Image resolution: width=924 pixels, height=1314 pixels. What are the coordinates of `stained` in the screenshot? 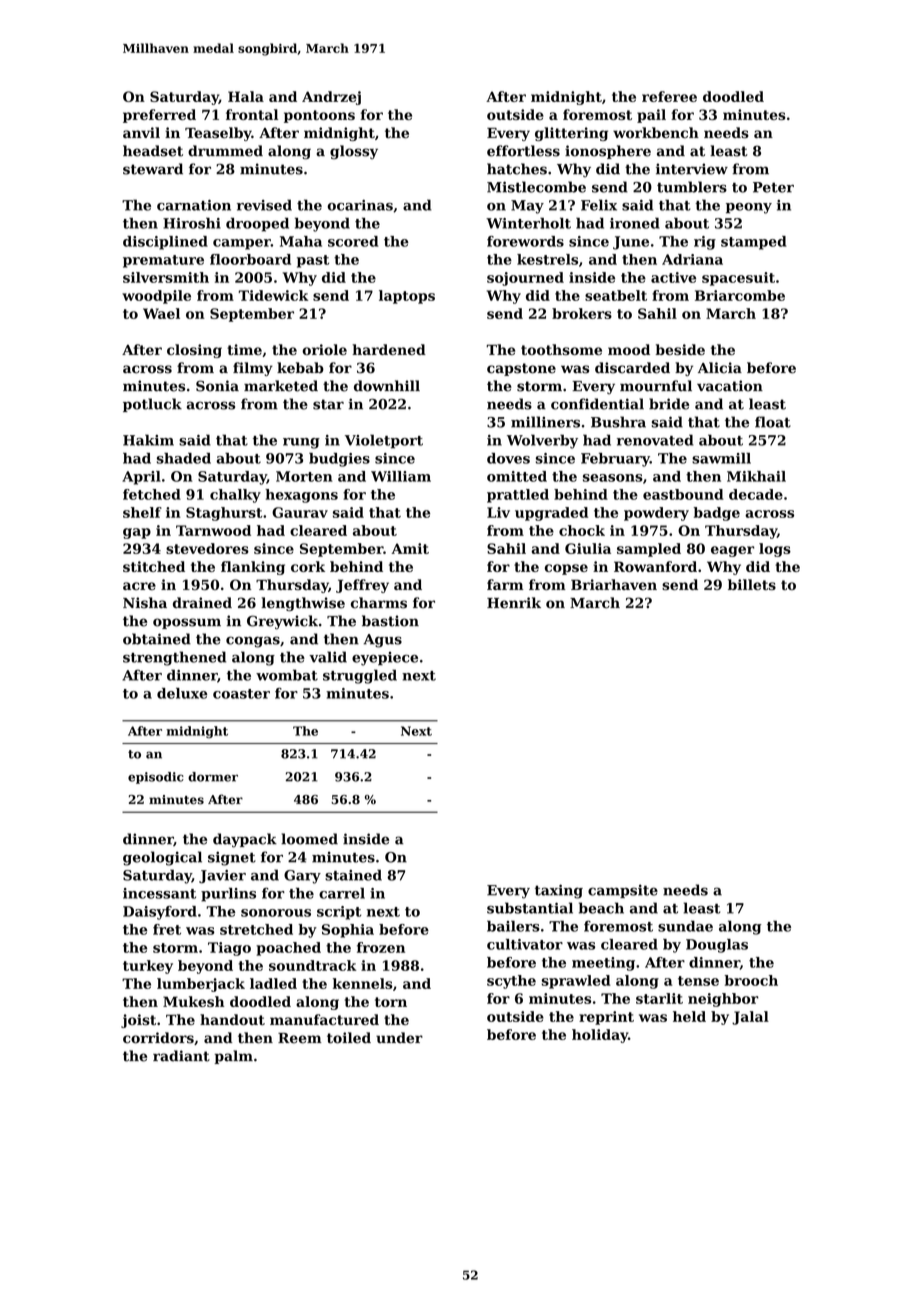 It's located at (353, 875).
